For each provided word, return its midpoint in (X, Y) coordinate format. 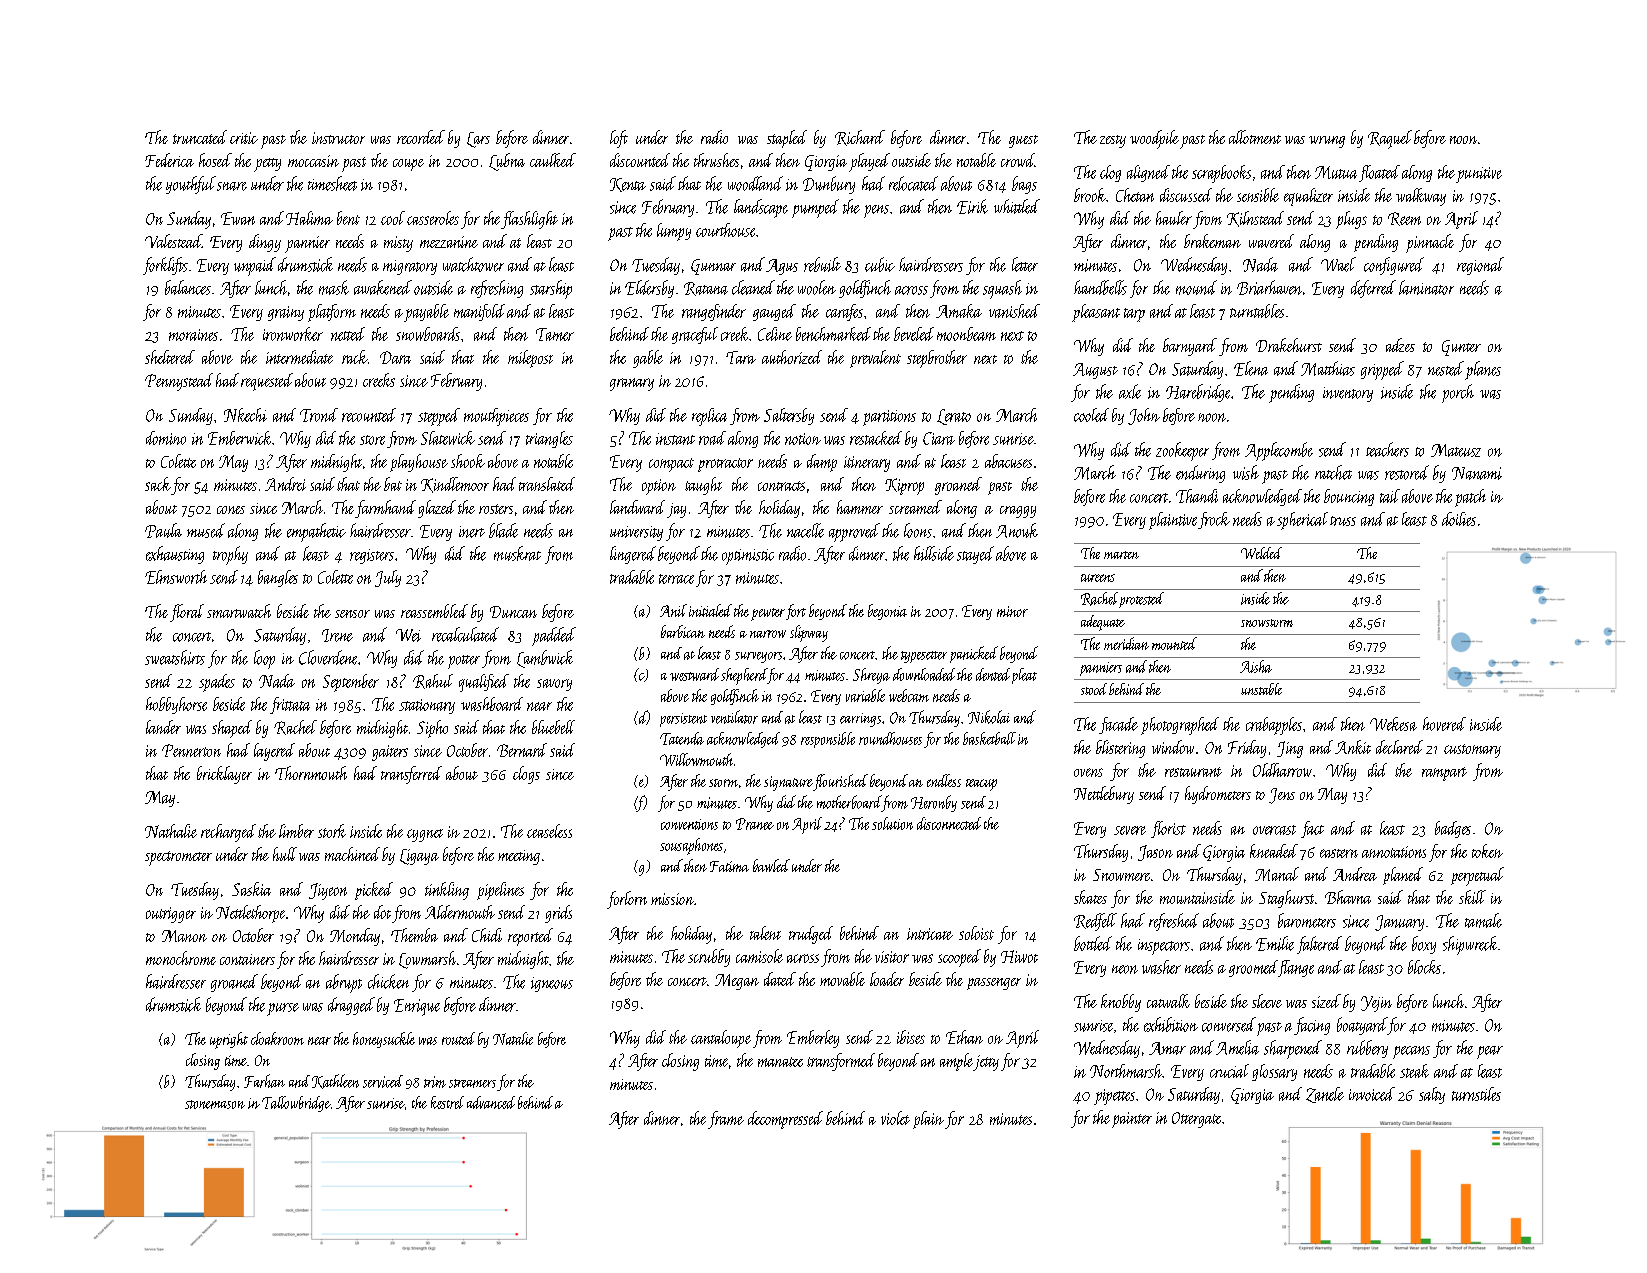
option (659, 487)
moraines (193, 335)
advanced (491, 1102)
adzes (1400, 345)
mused (206, 530)
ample (956, 1062)
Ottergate (1196, 1120)
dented (993, 674)
